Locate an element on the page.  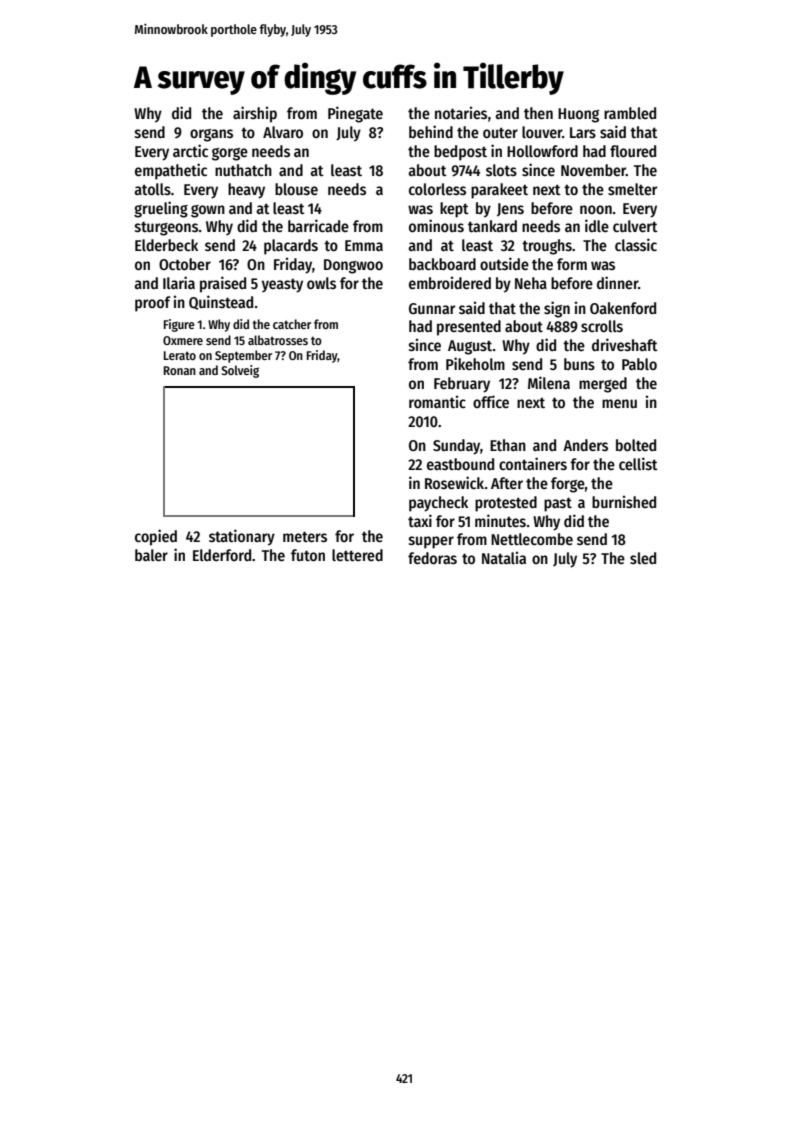
lettered is located at coordinates (357, 555).
